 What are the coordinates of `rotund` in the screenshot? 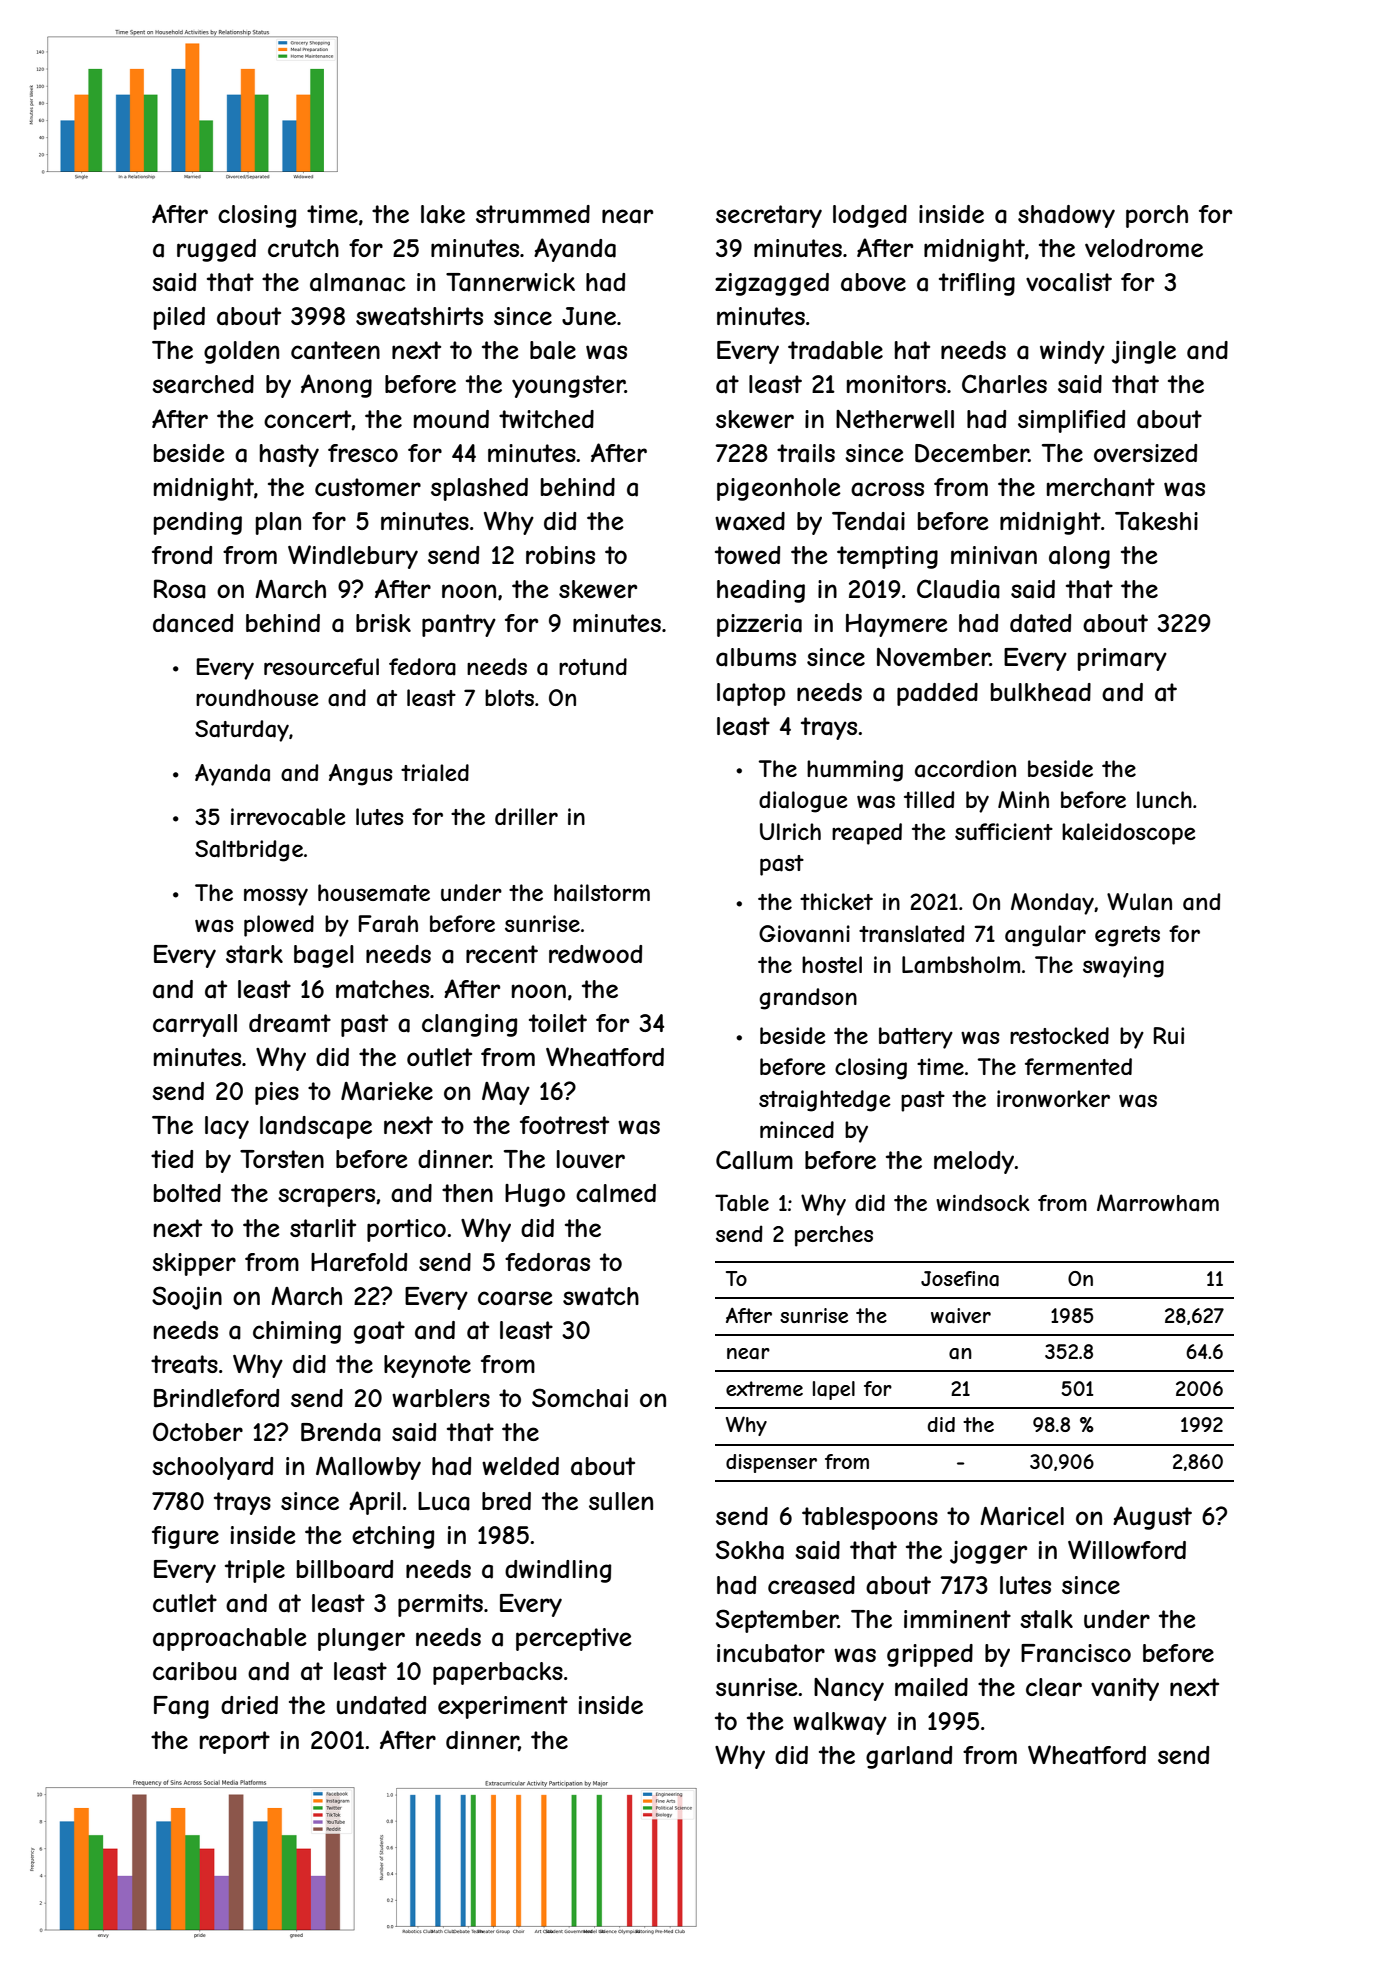 It's located at (593, 666).
